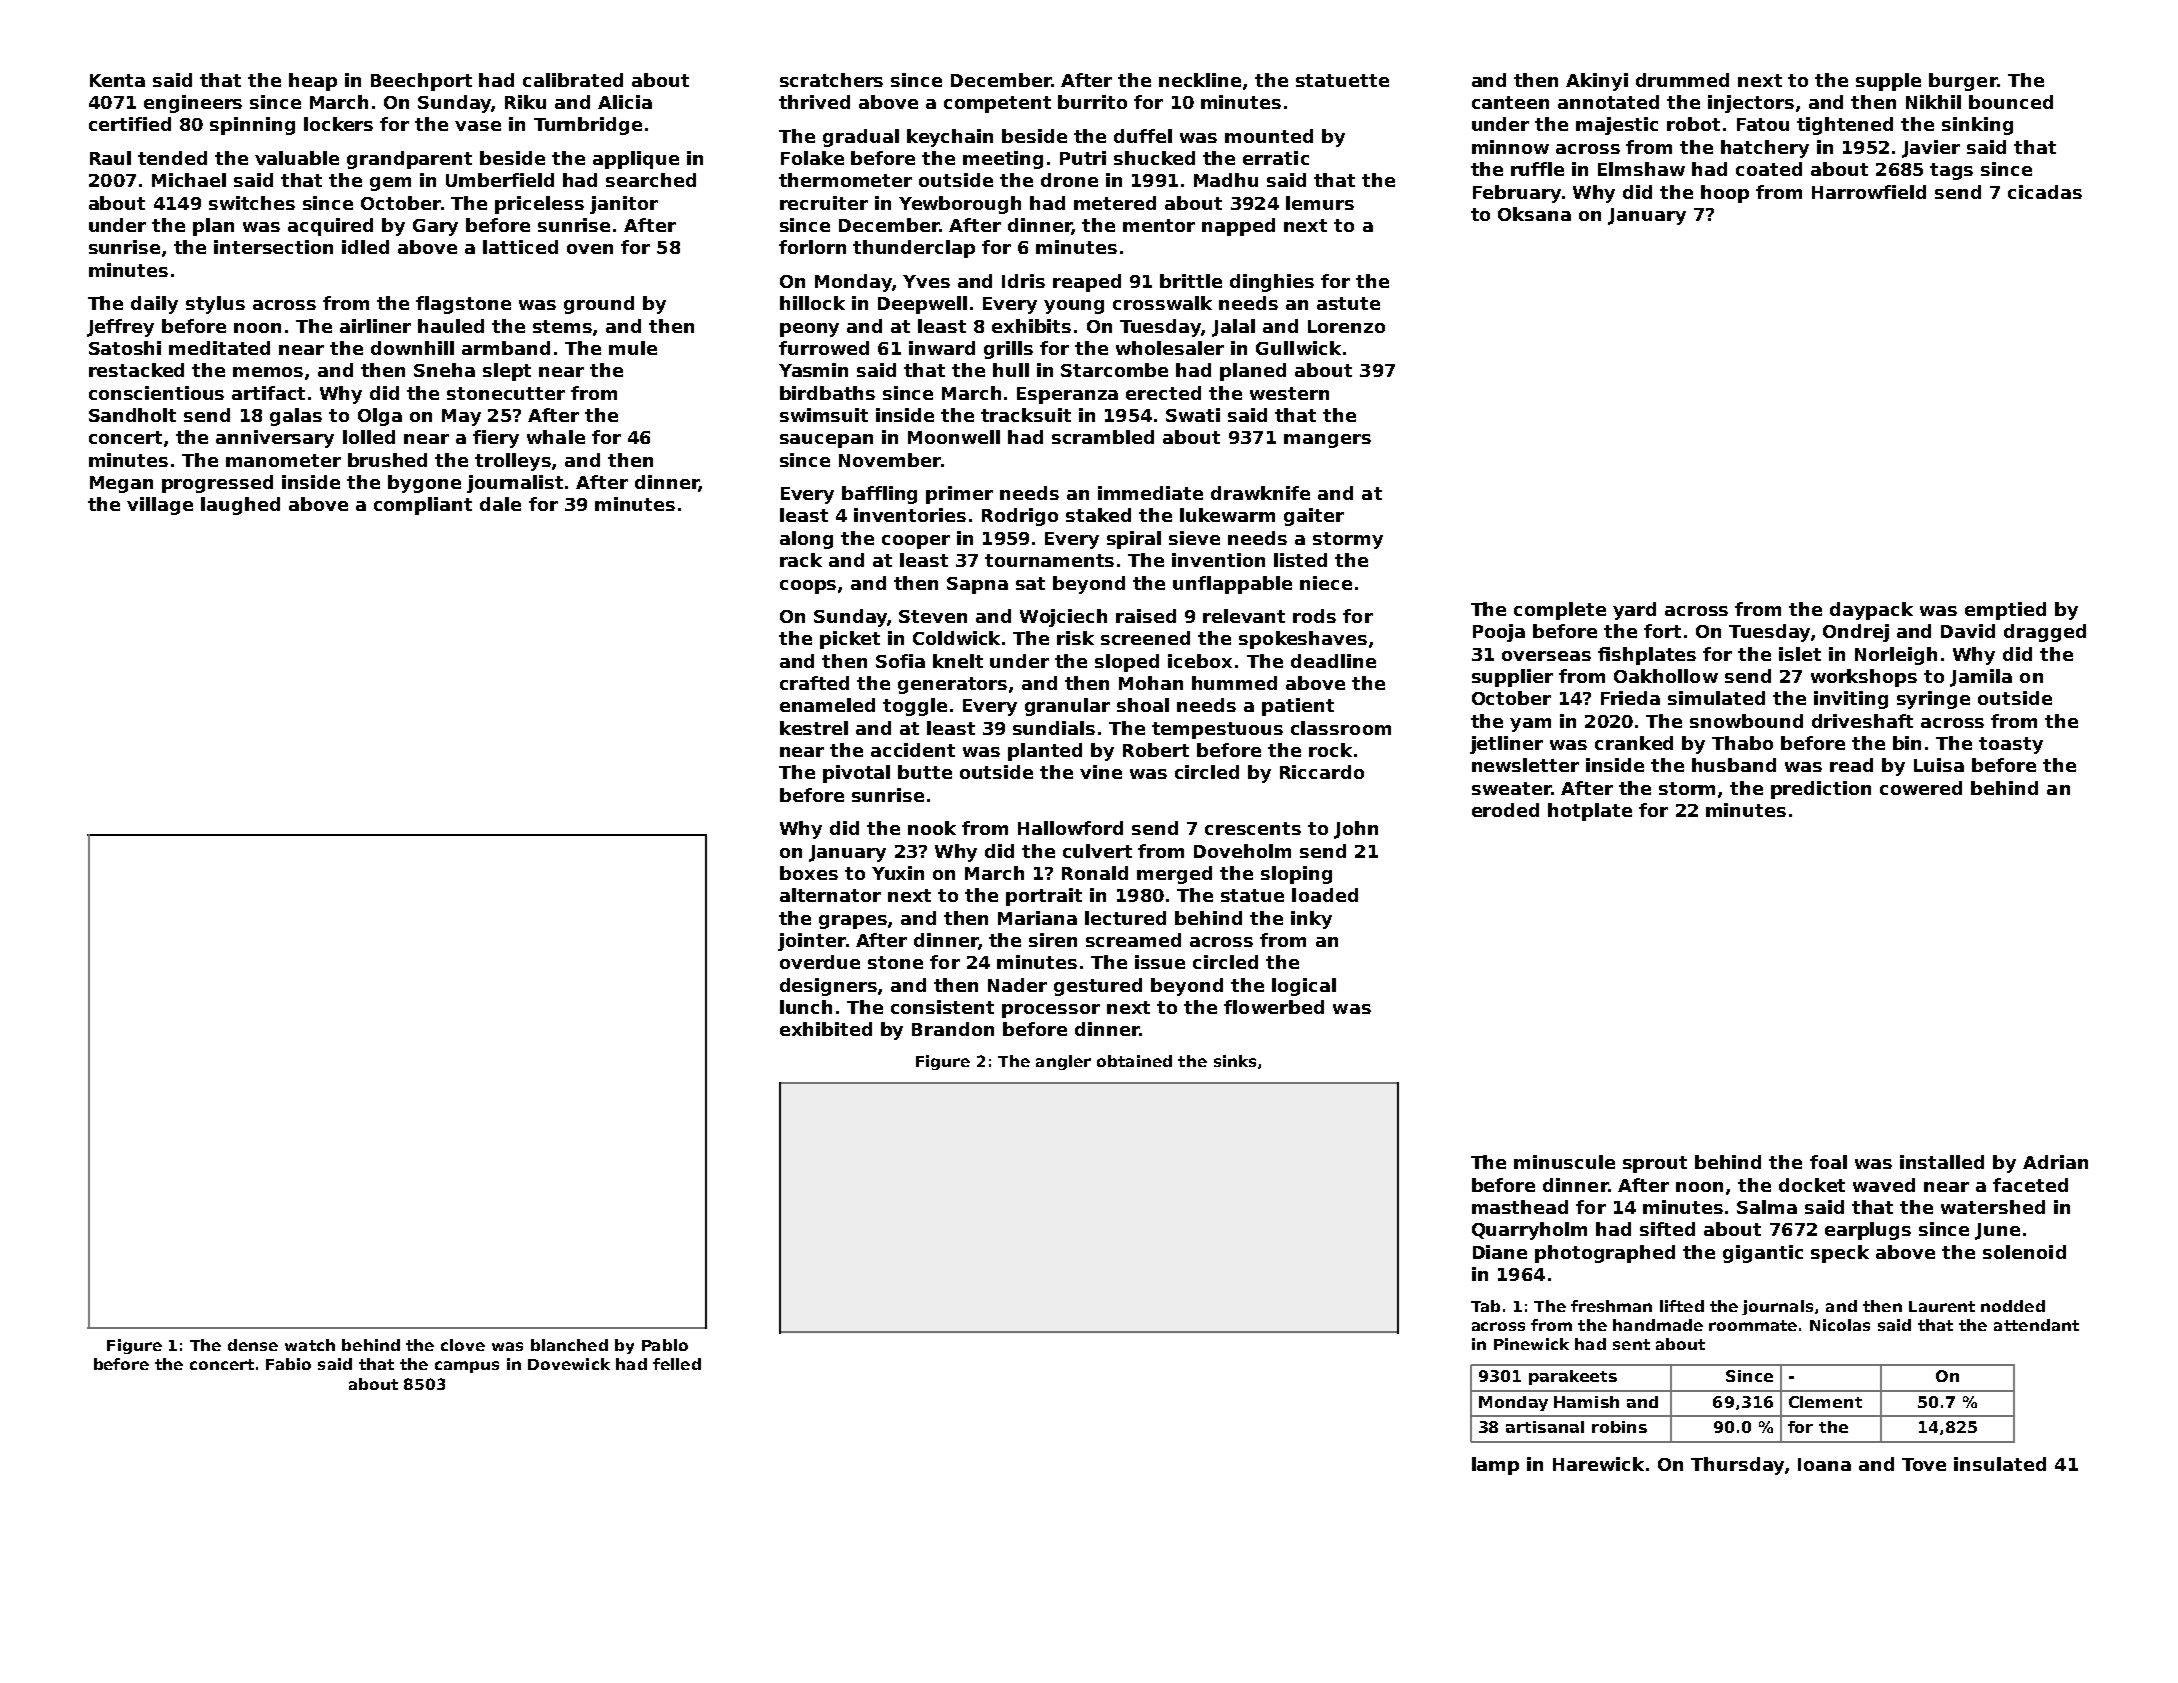 This document has width=2178, height=1683. What do you see at coordinates (253, 1345) in the document?
I see `dense` at bounding box center [253, 1345].
